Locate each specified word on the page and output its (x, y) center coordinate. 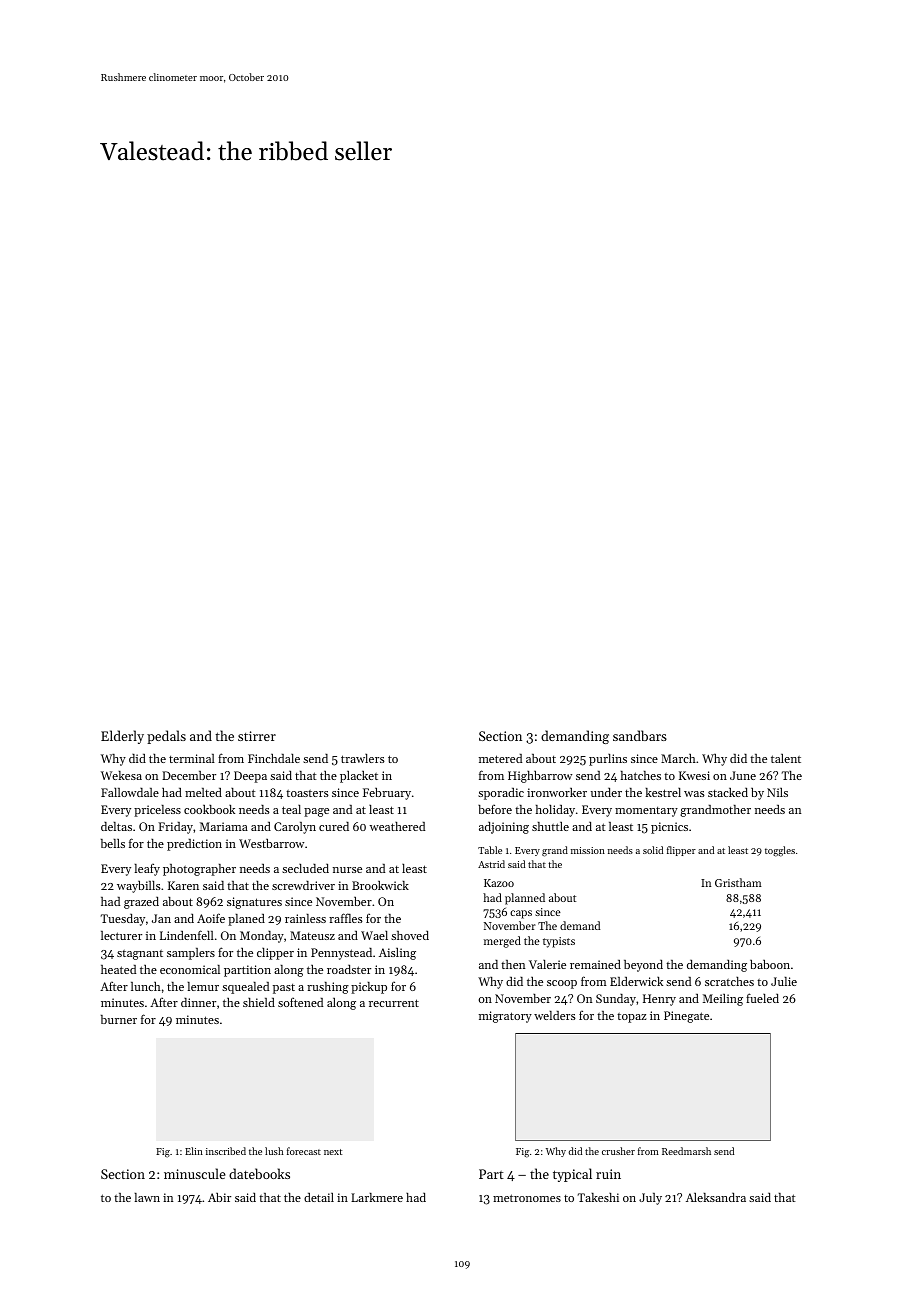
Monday (262, 937)
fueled (762, 998)
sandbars (640, 735)
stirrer (257, 736)
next (333, 1152)
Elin (194, 1151)
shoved (410, 935)
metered (500, 758)
